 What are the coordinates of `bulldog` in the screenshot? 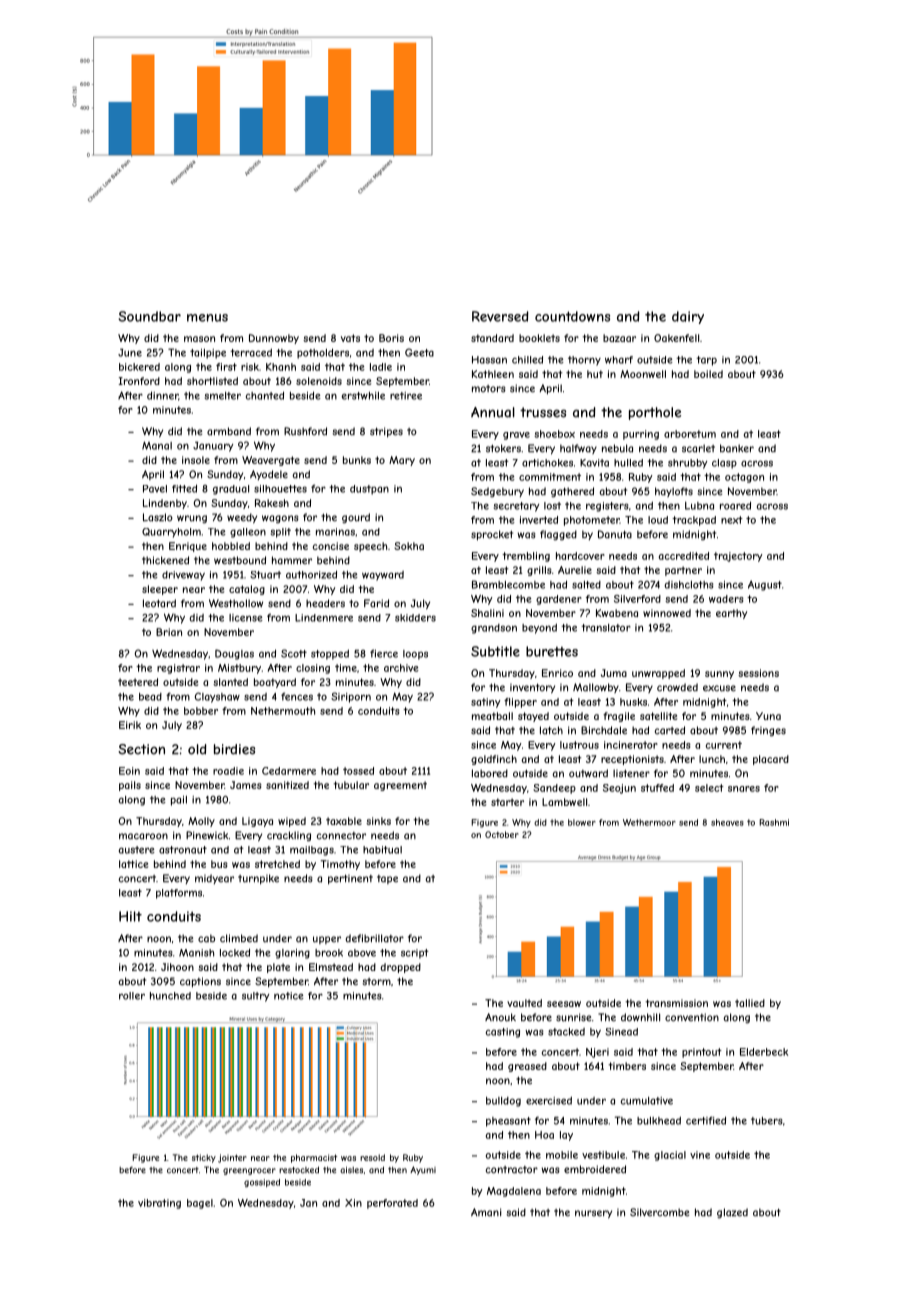 It's located at (503, 1102).
